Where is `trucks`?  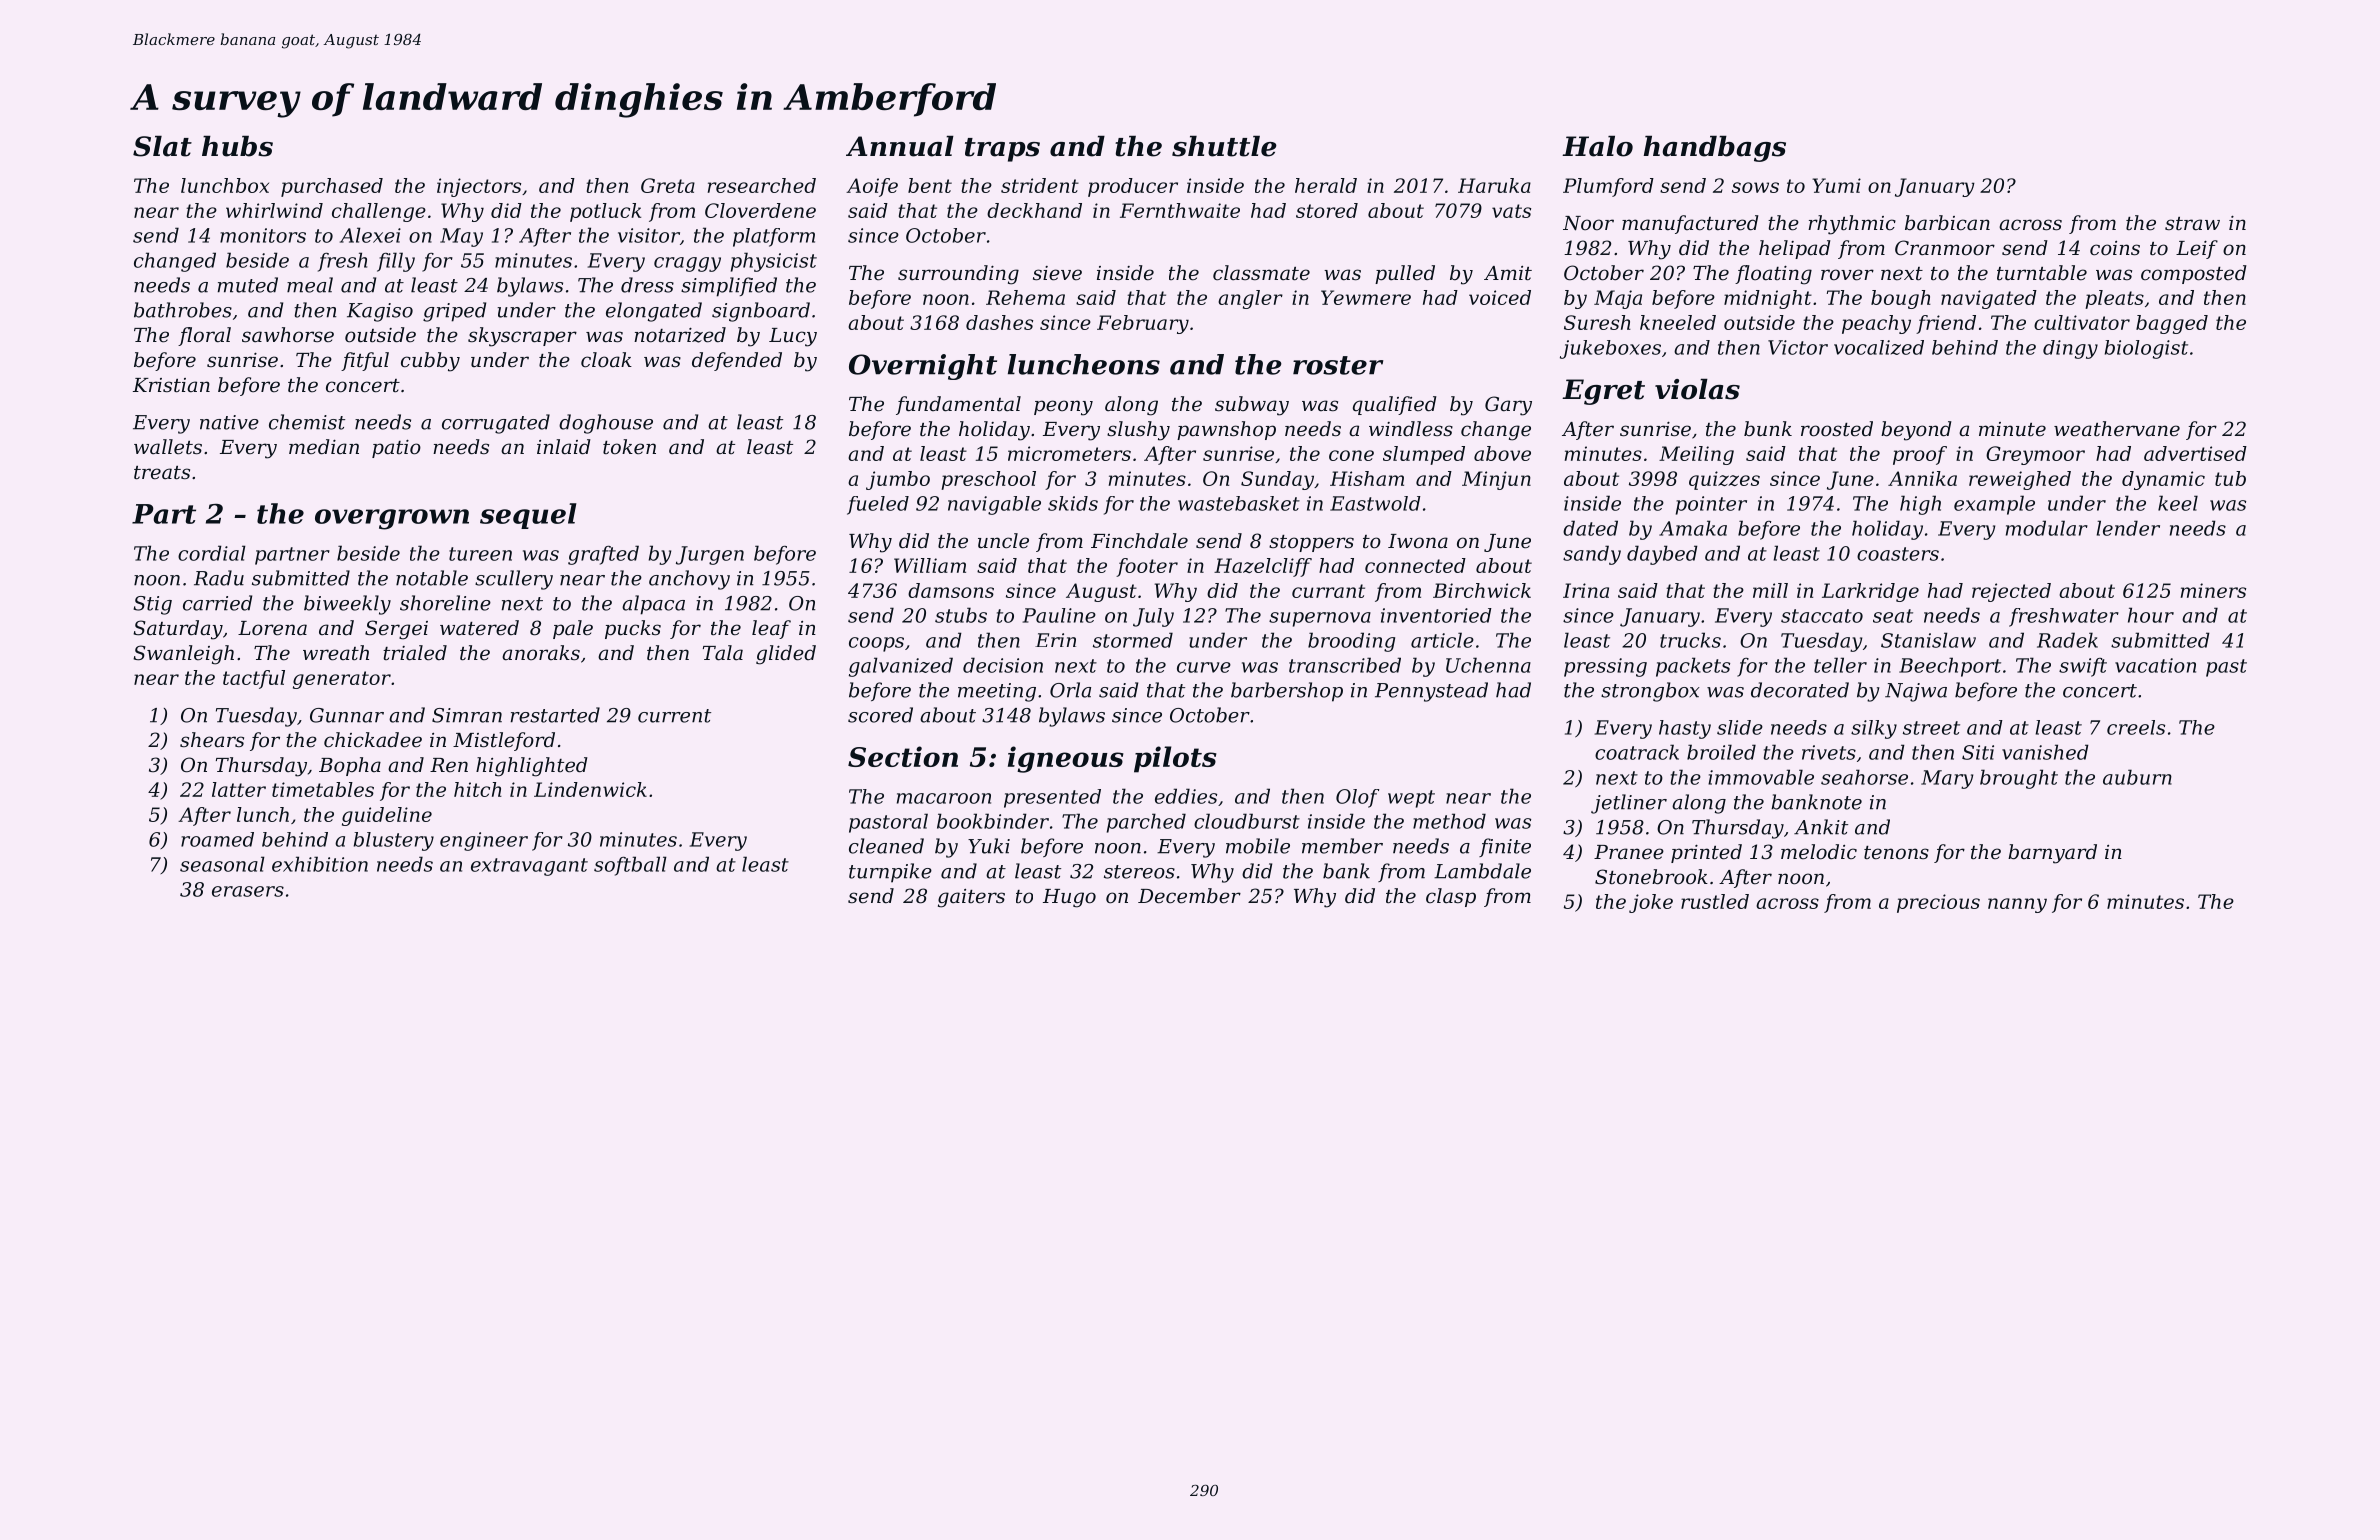
trucks is located at coordinates (1690, 640).
